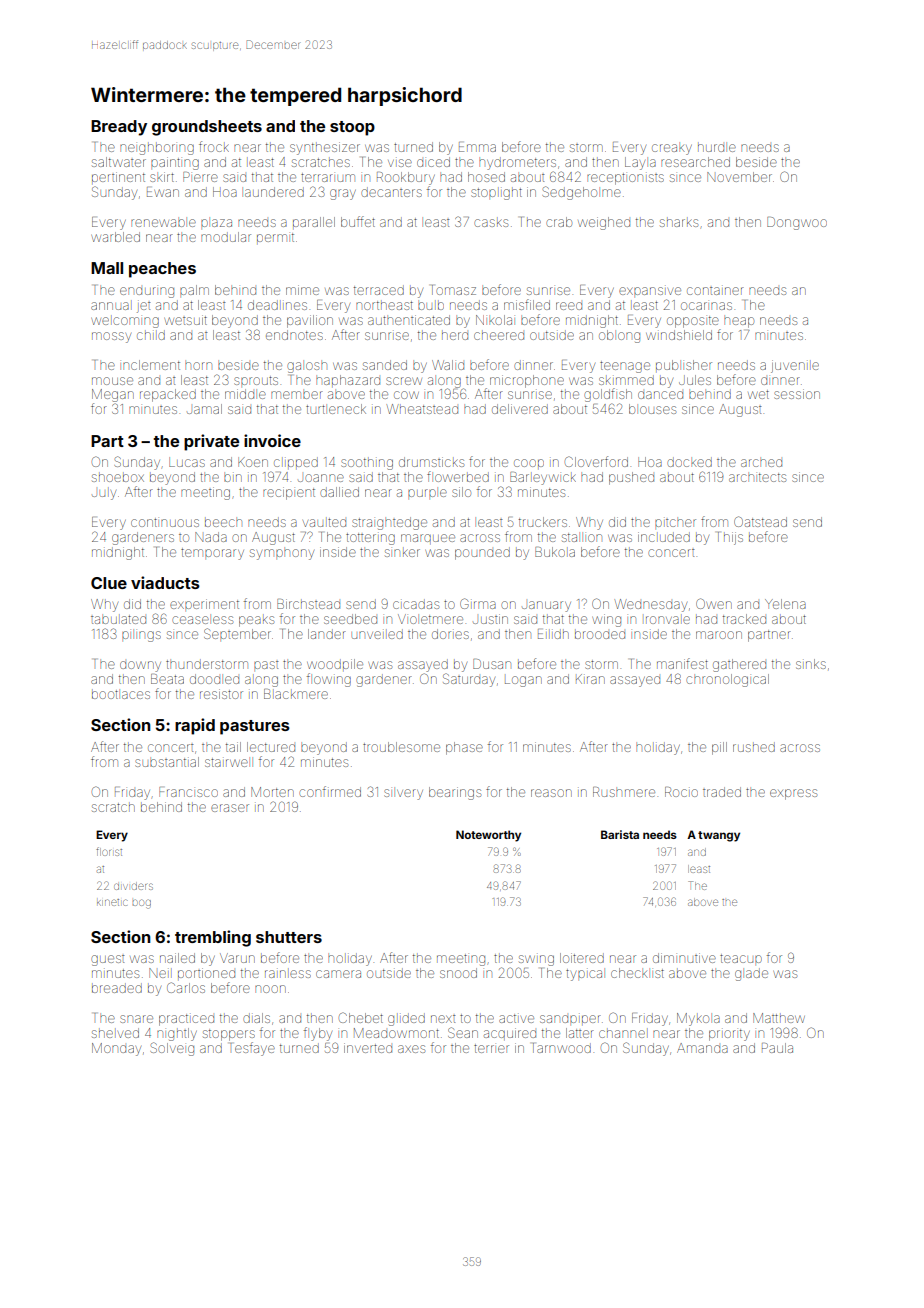 The height and width of the screenshot is (1308, 924). I want to click on delivered, so click(520, 409).
